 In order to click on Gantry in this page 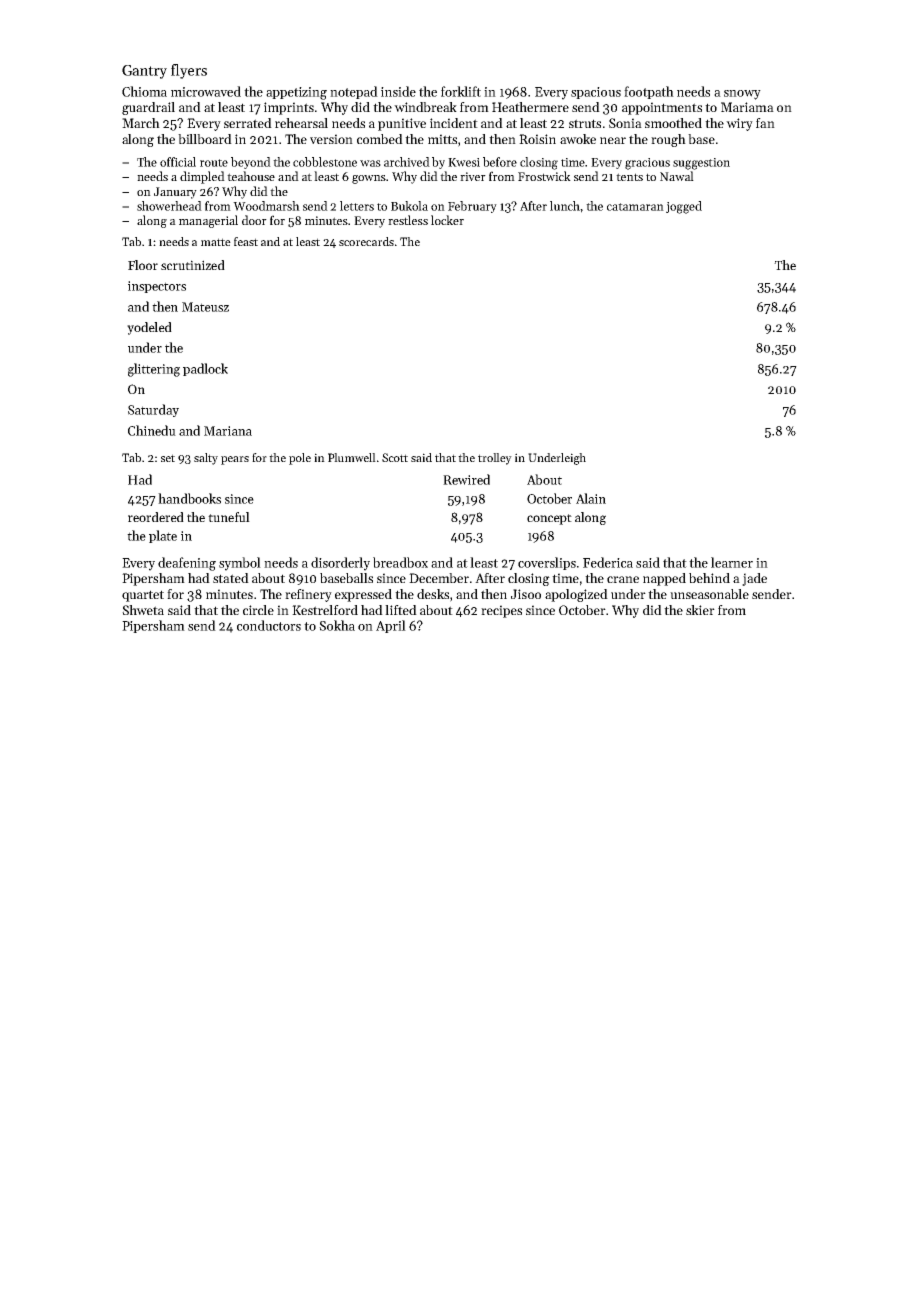, I will do `click(144, 72)`.
